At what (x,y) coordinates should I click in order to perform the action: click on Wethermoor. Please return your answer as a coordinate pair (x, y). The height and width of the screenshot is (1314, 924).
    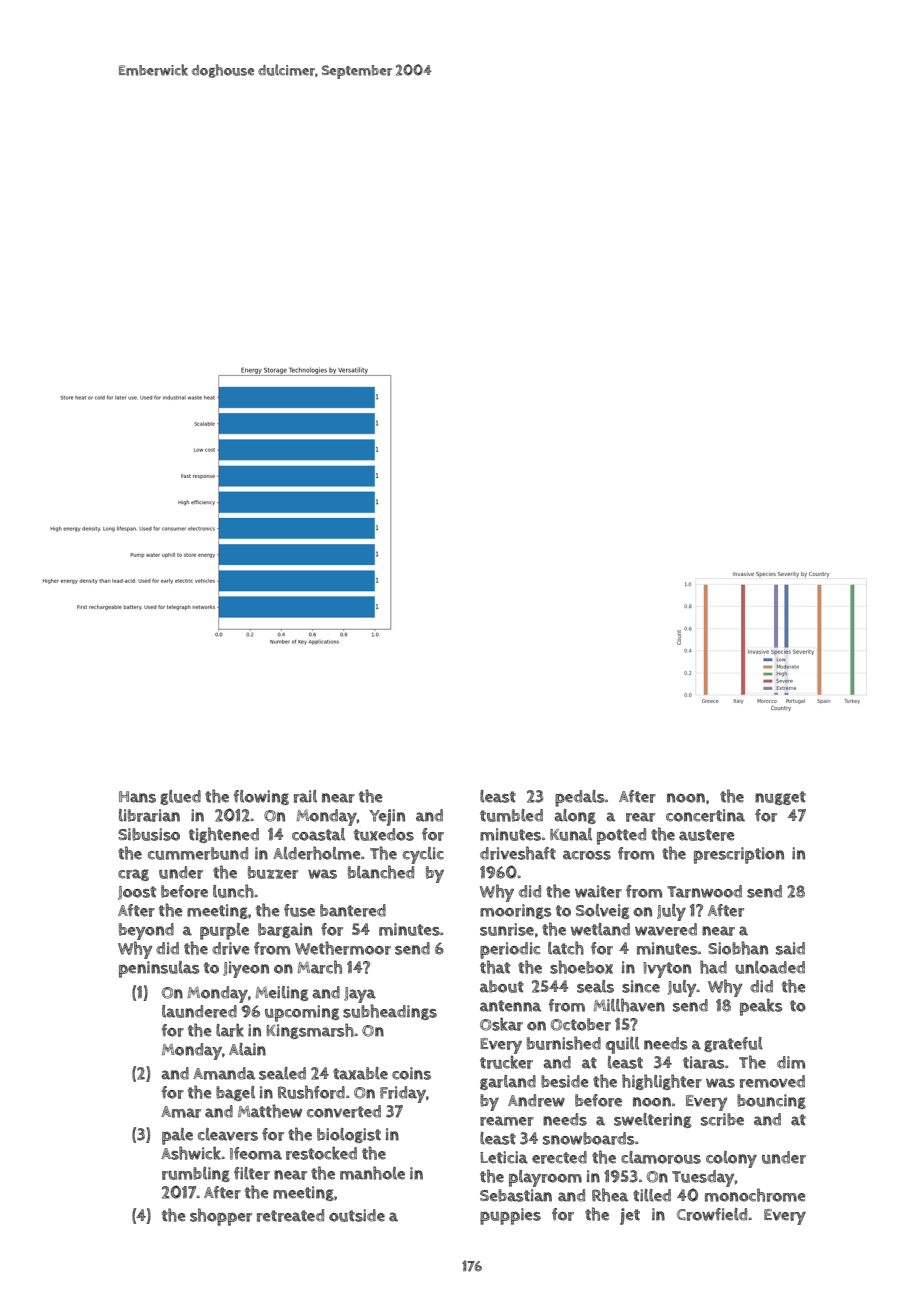
    Looking at the image, I should click on (343, 948).
